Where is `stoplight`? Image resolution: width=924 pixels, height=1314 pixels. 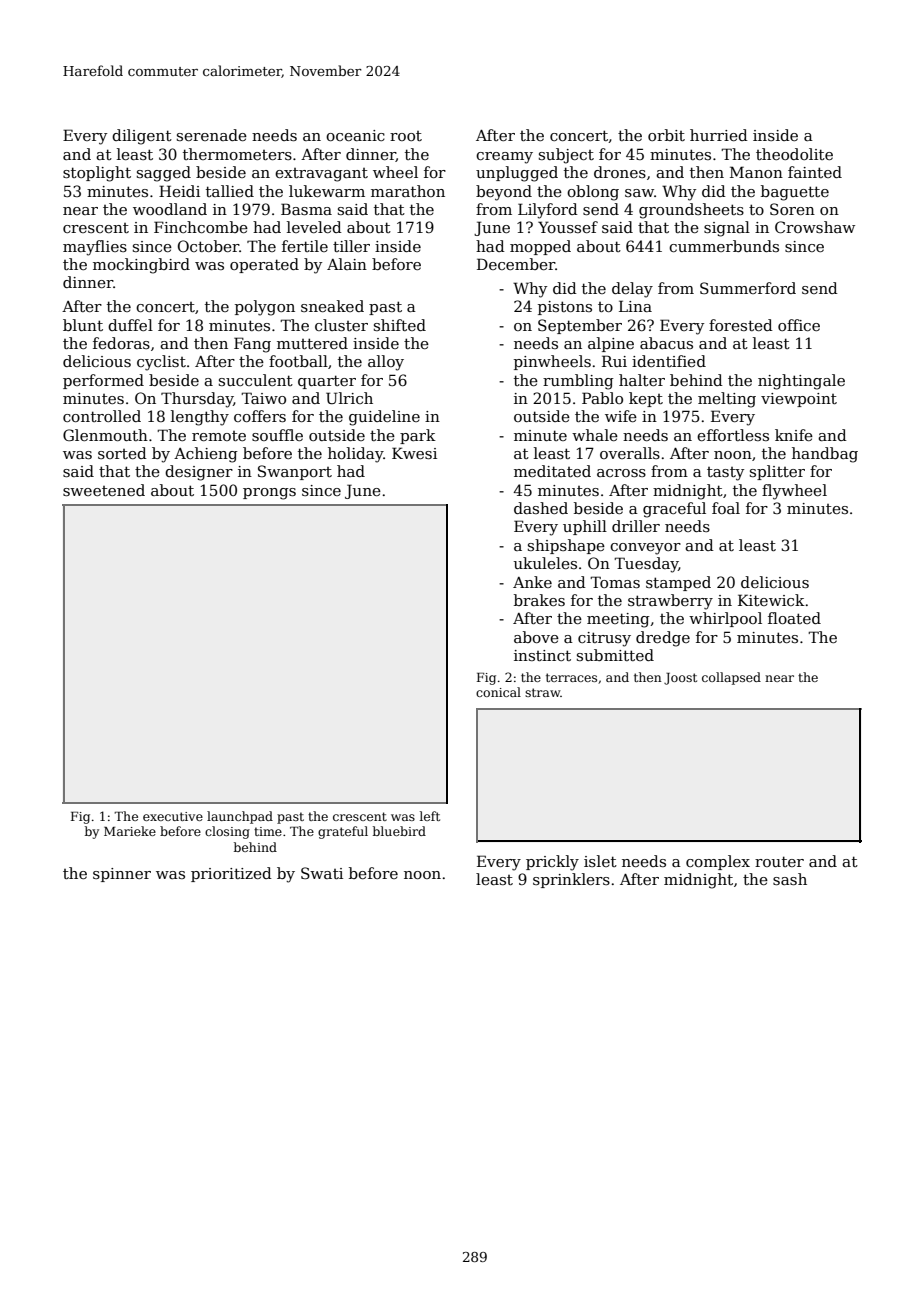
stoplight is located at coordinates (97, 174).
